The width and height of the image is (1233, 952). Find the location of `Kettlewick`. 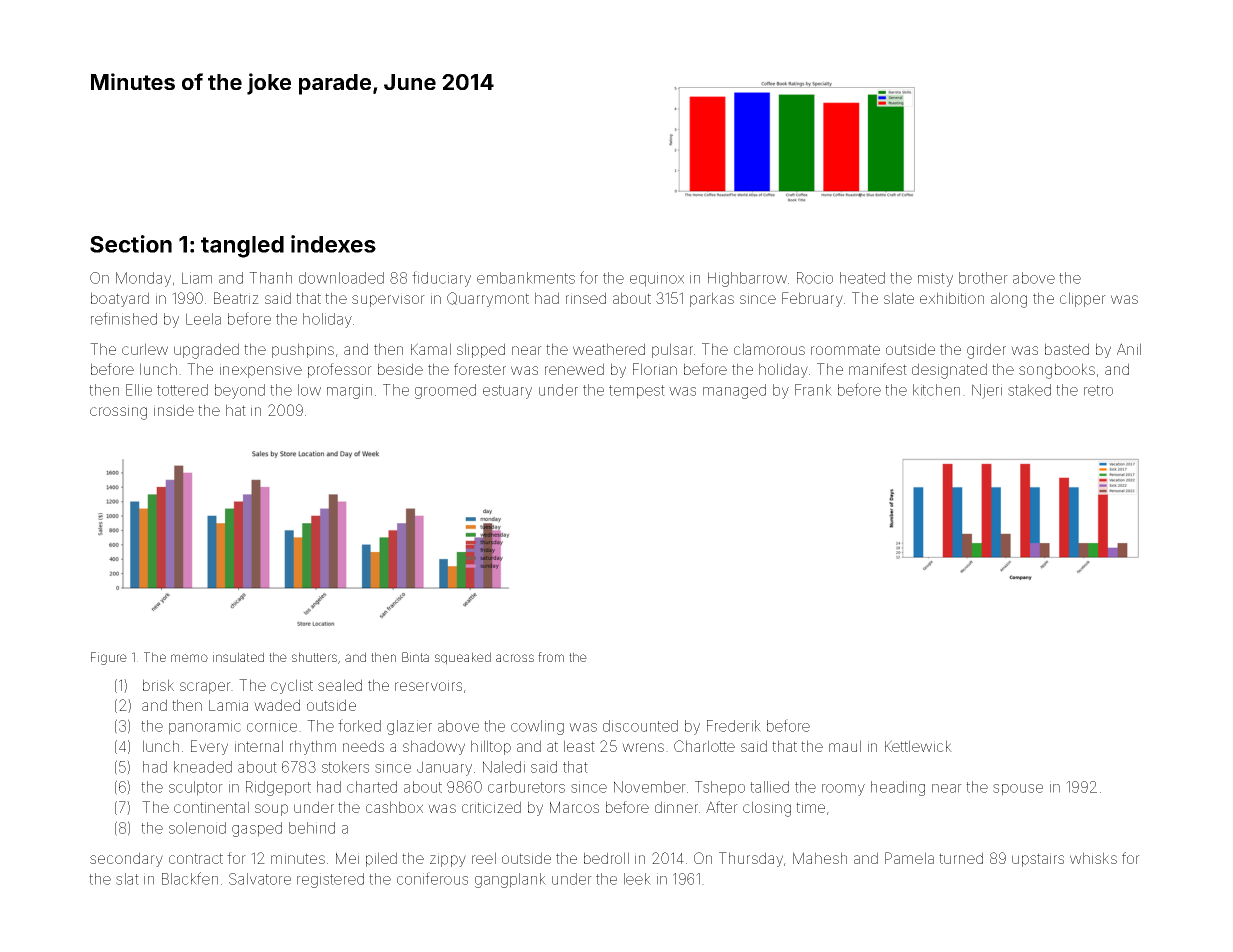

Kettlewick is located at coordinates (918, 746).
